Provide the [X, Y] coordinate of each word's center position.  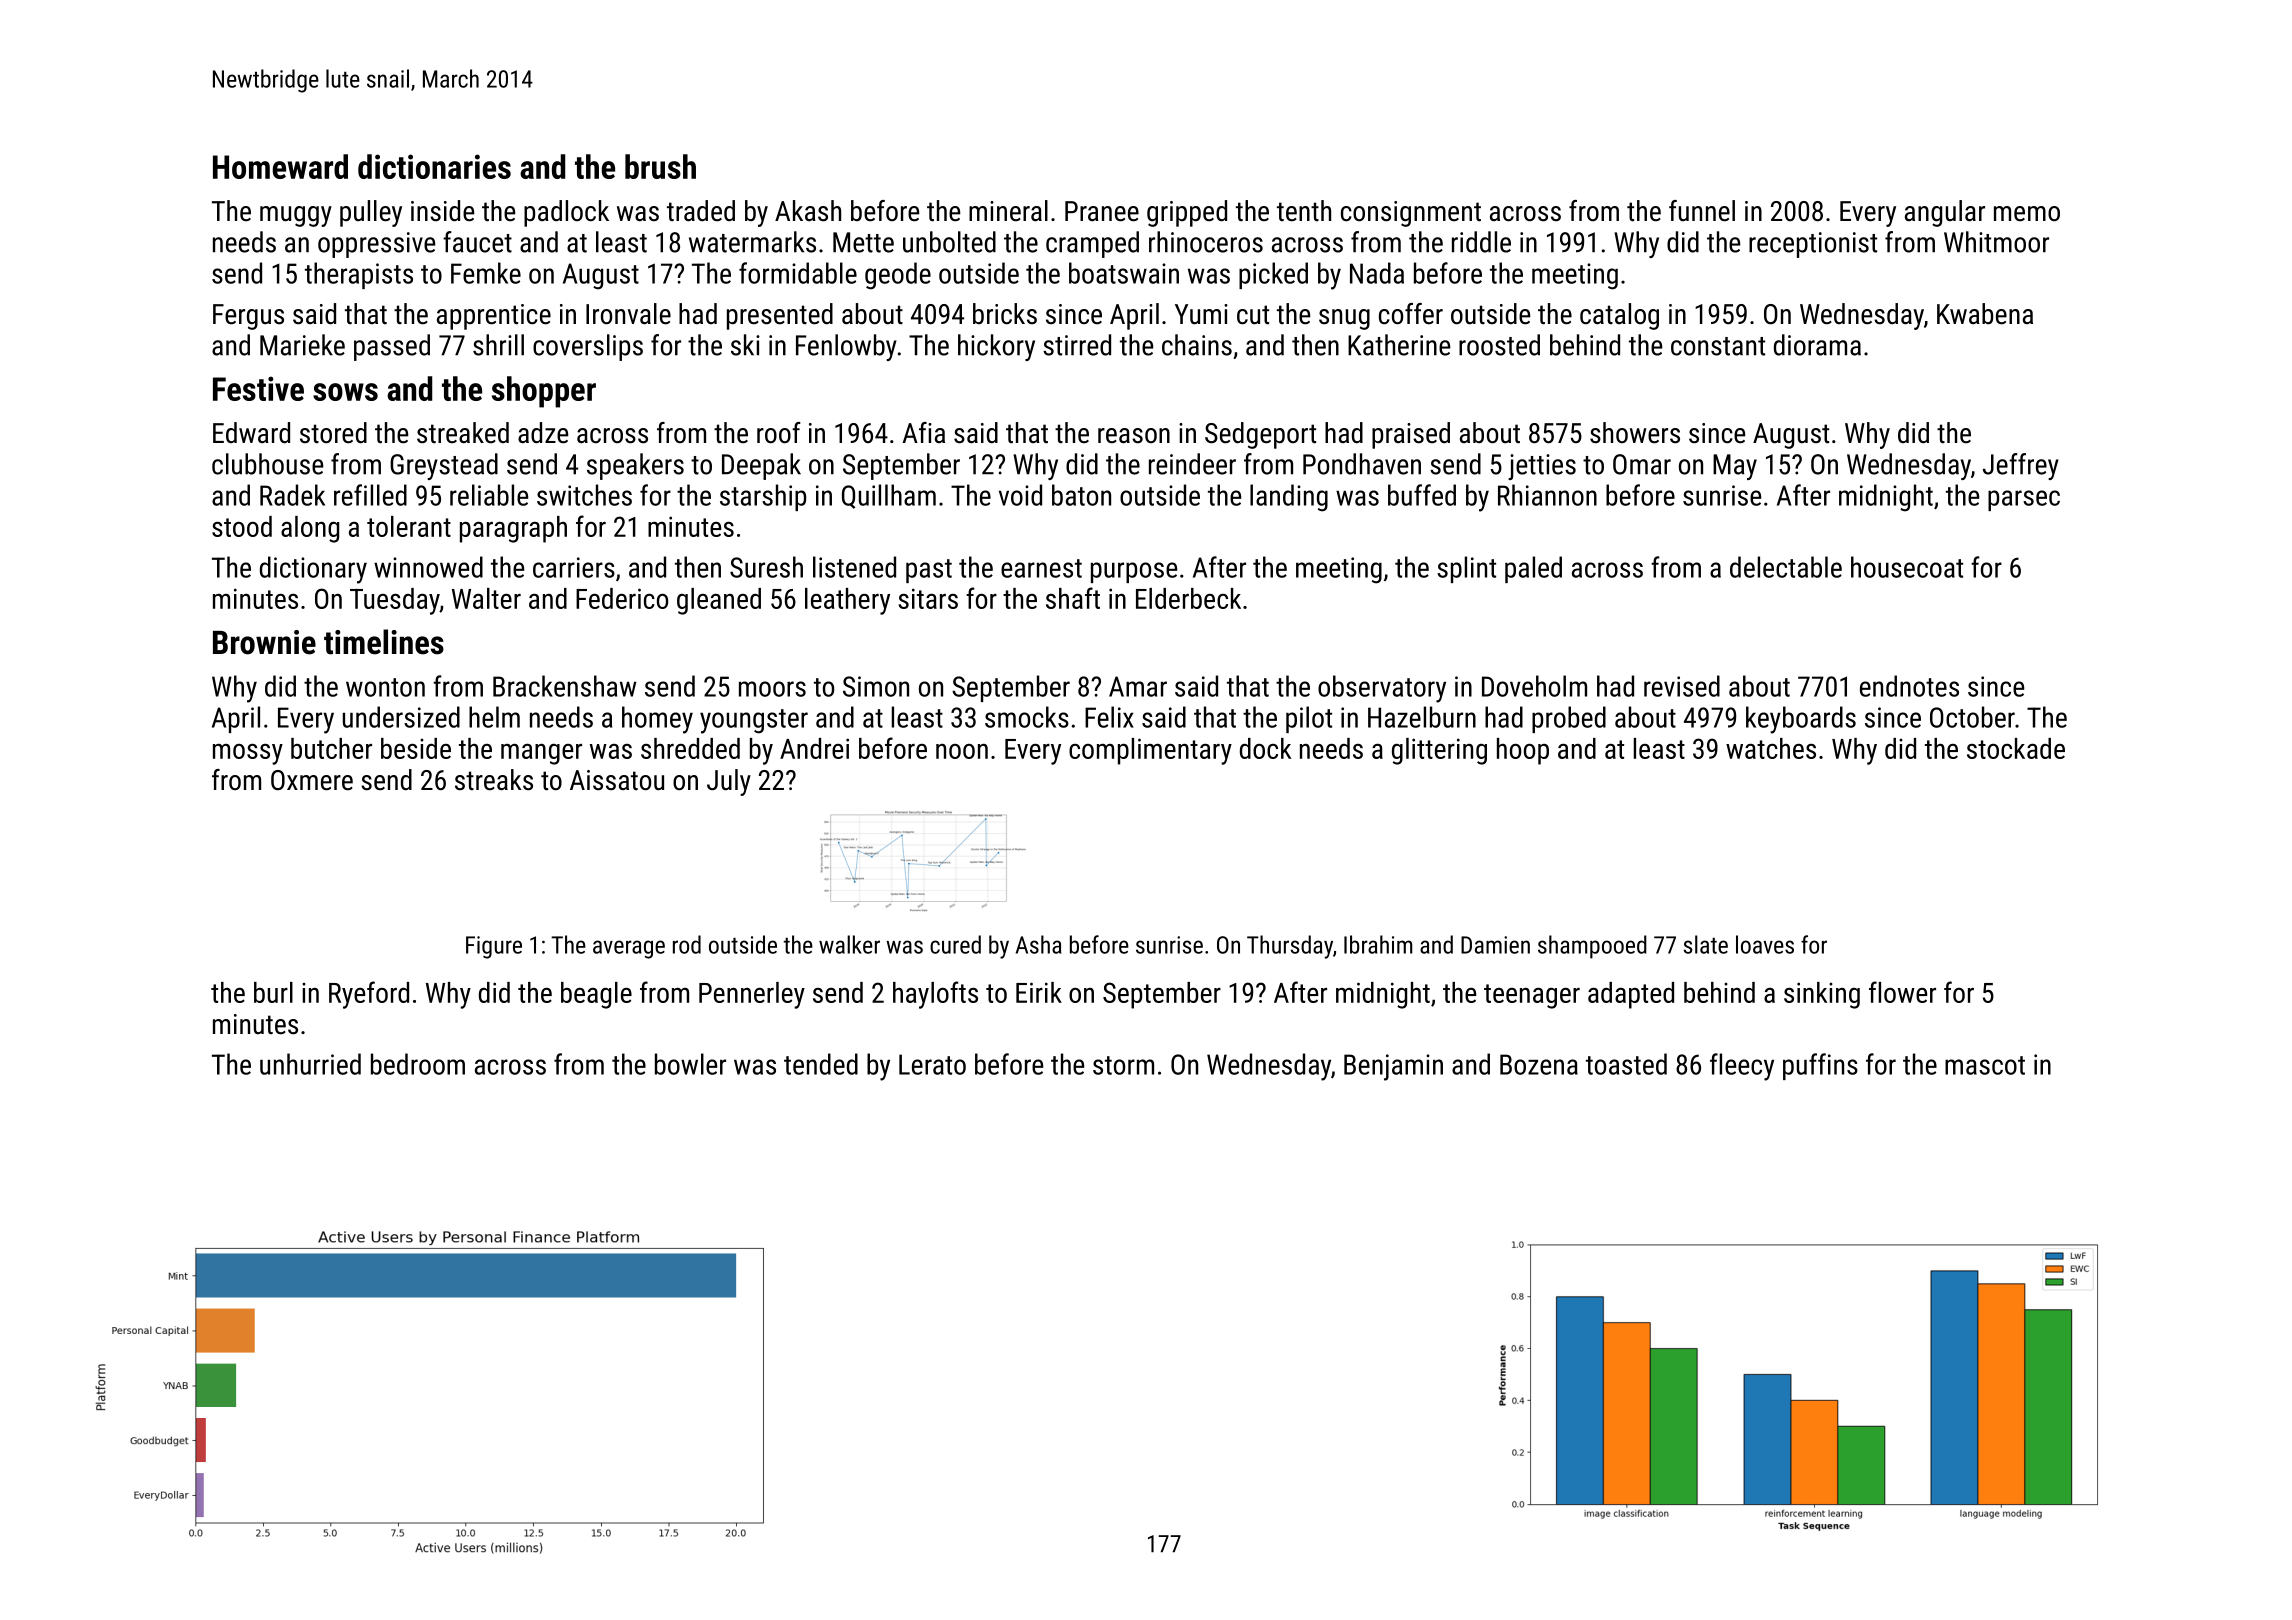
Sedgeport [1260, 435]
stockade [2016, 748]
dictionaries [434, 166]
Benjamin [1393, 1067]
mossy [248, 754]
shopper [544, 392]
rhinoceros [1206, 242]
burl [273, 992]
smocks [1027, 717]
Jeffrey [2021, 466]
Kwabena [1985, 314]
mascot [1985, 1065]
